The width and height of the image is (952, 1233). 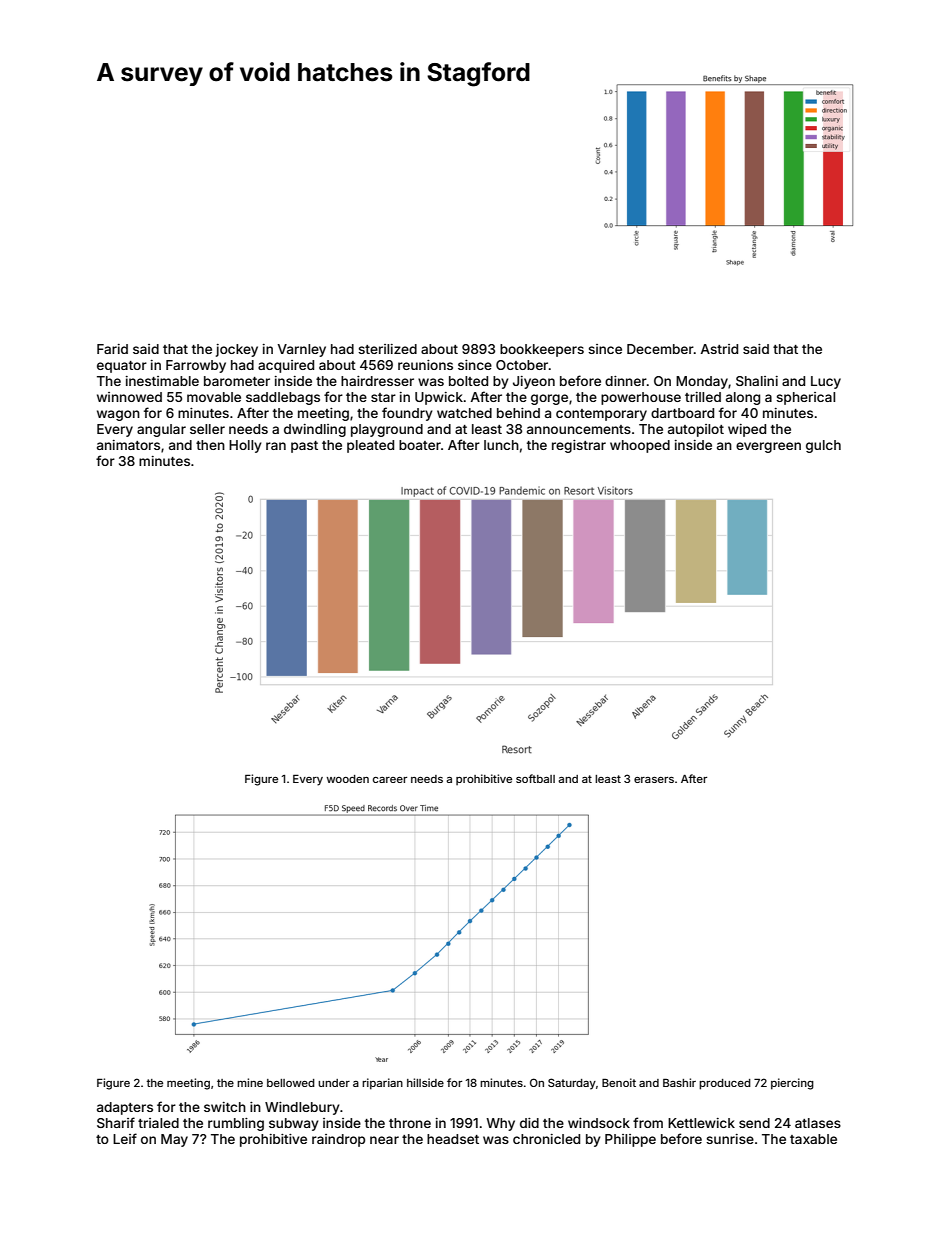 What do you see at coordinates (654, 780) in the image?
I see `erasers` at bounding box center [654, 780].
